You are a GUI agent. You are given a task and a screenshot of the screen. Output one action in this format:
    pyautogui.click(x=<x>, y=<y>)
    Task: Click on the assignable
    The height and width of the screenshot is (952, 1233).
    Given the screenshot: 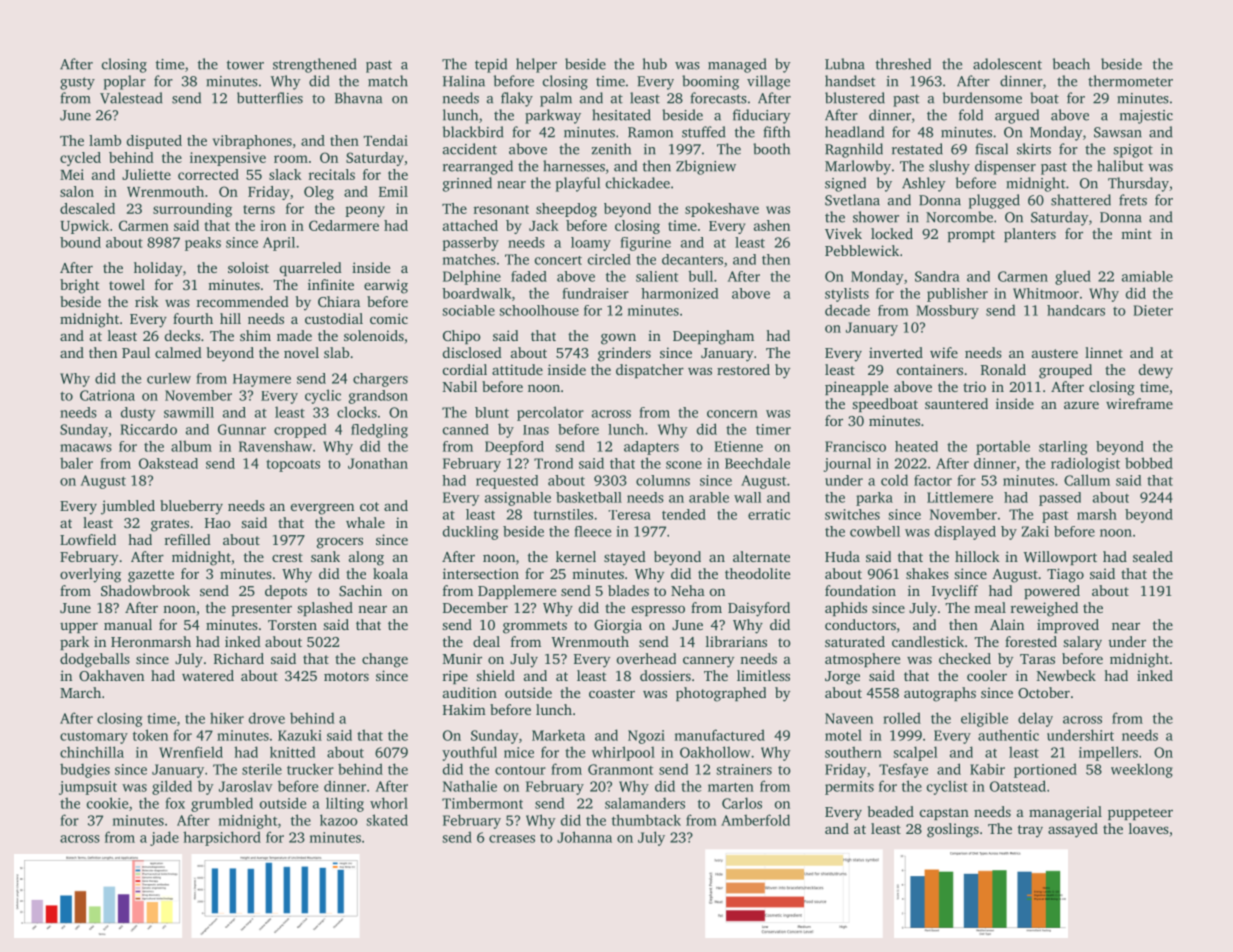 What is the action you would take?
    pyautogui.click(x=518, y=499)
